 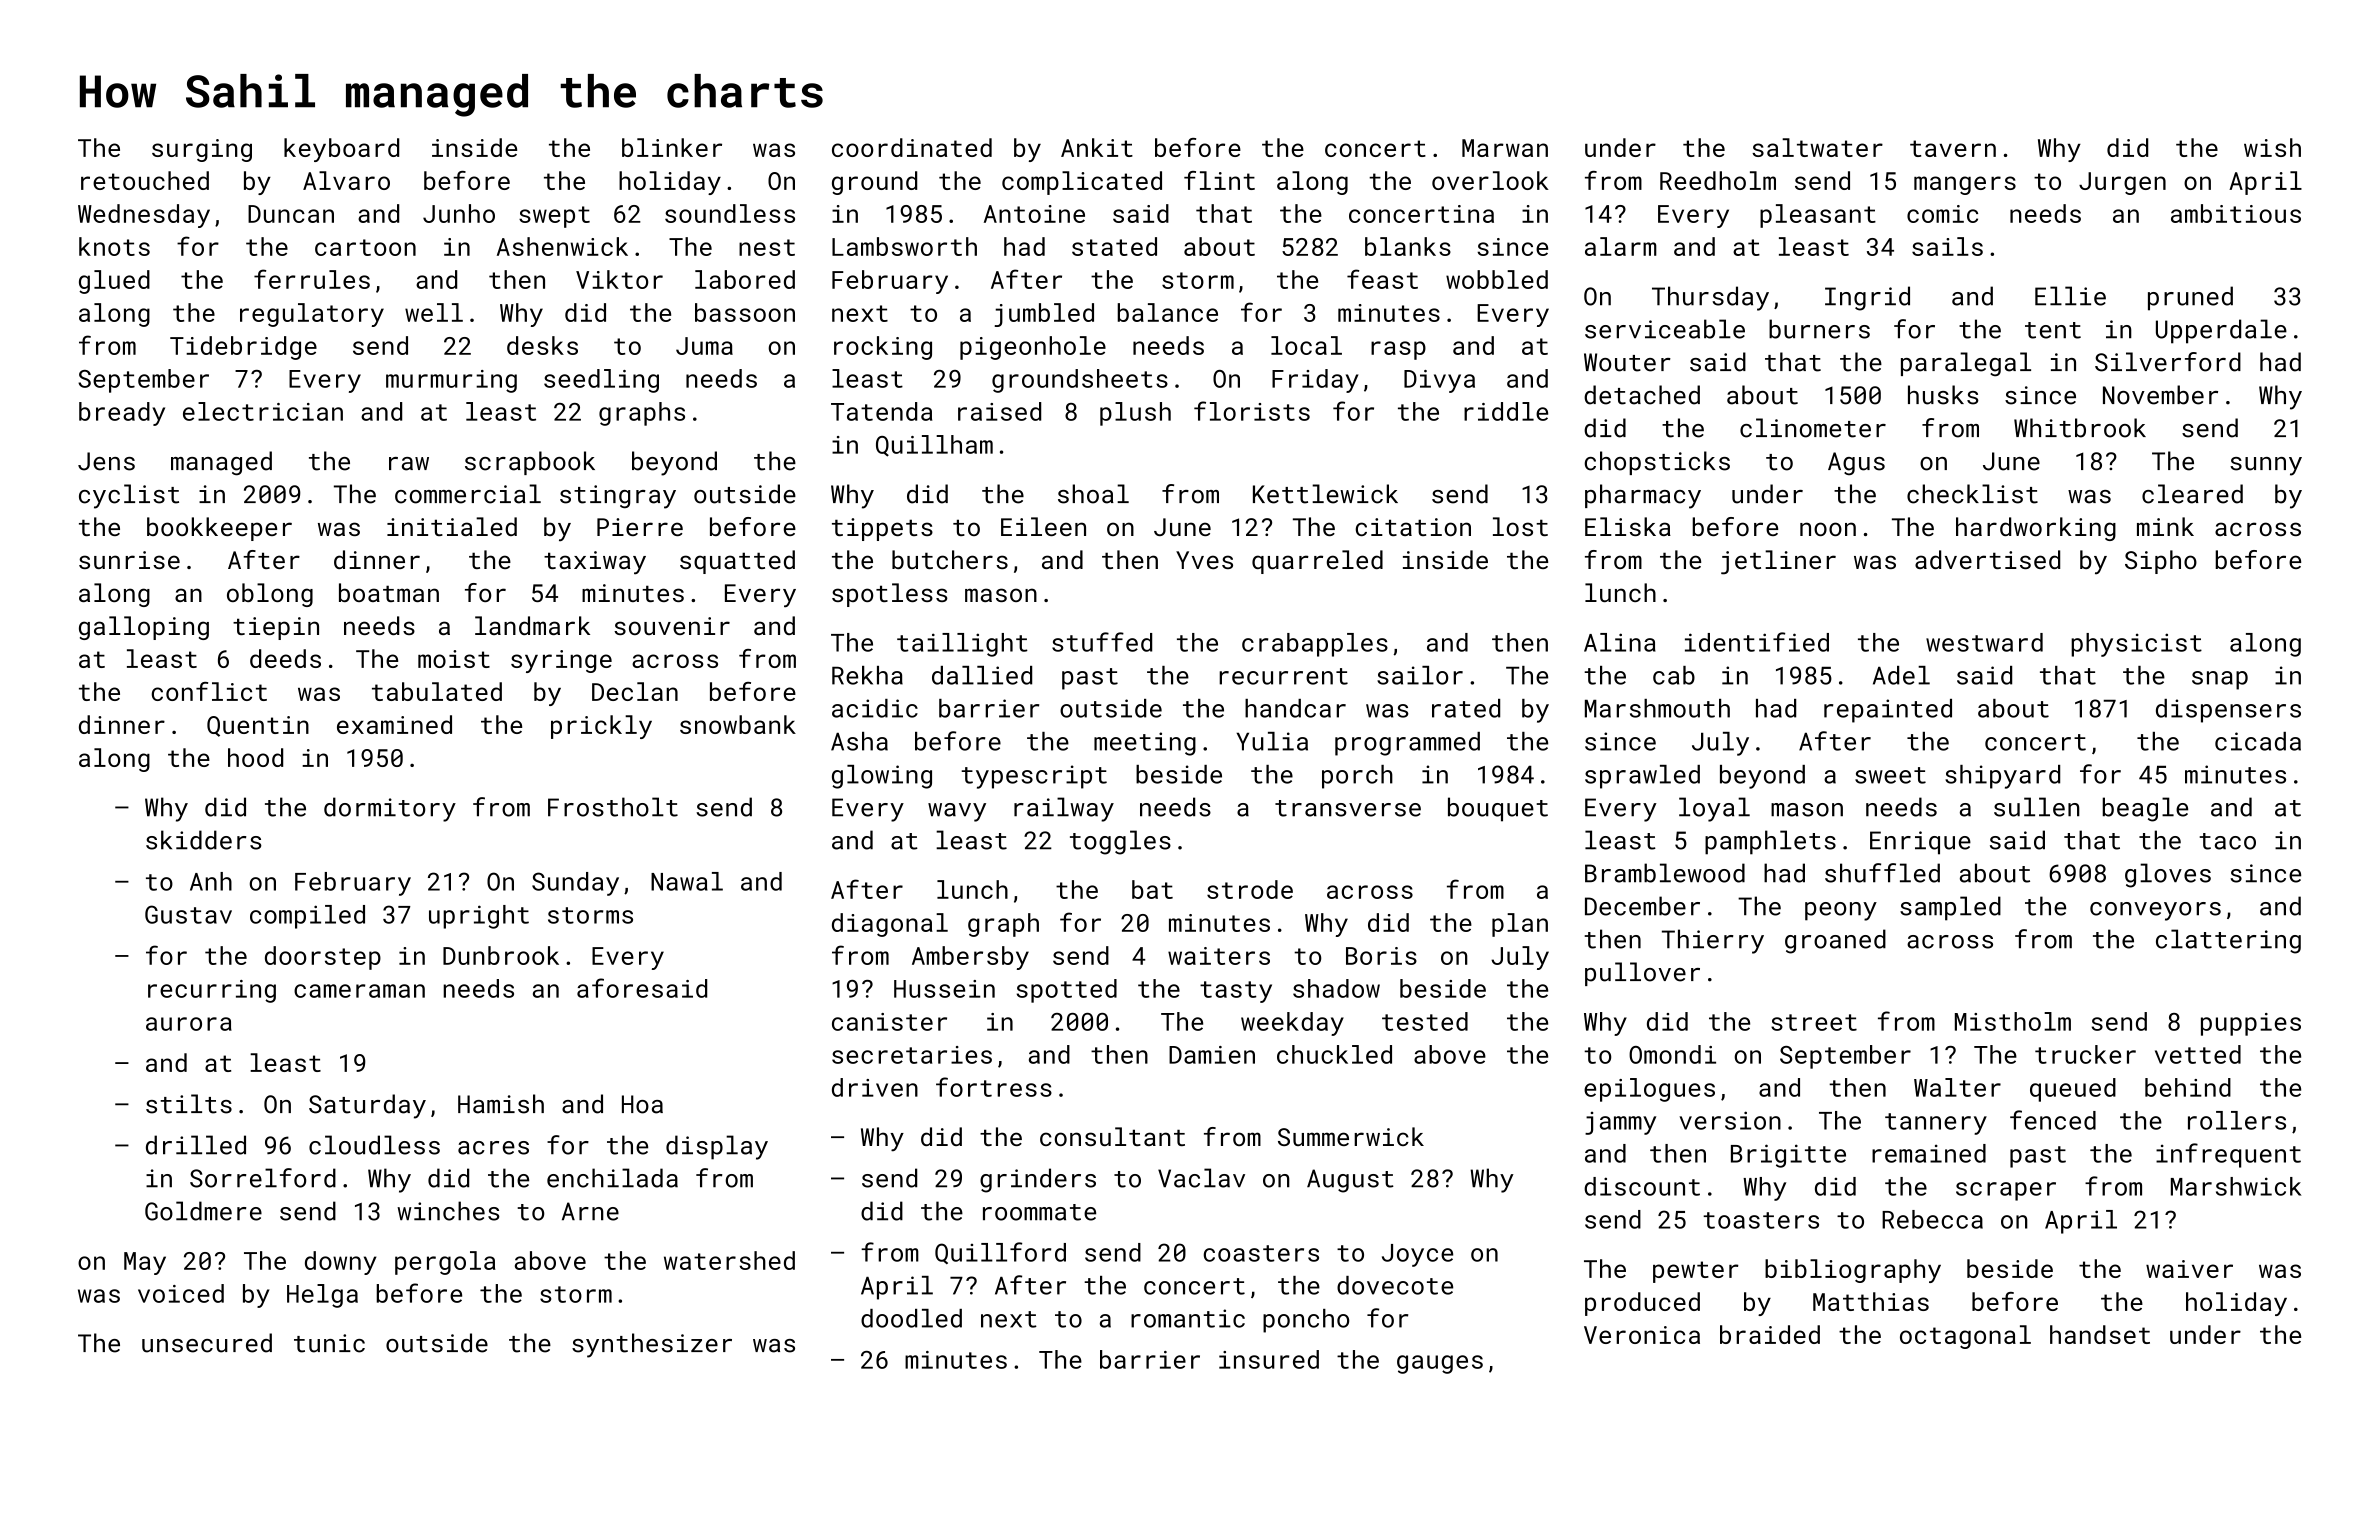 What do you see at coordinates (1212, 1055) in the screenshot?
I see `Damien` at bounding box center [1212, 1055].
